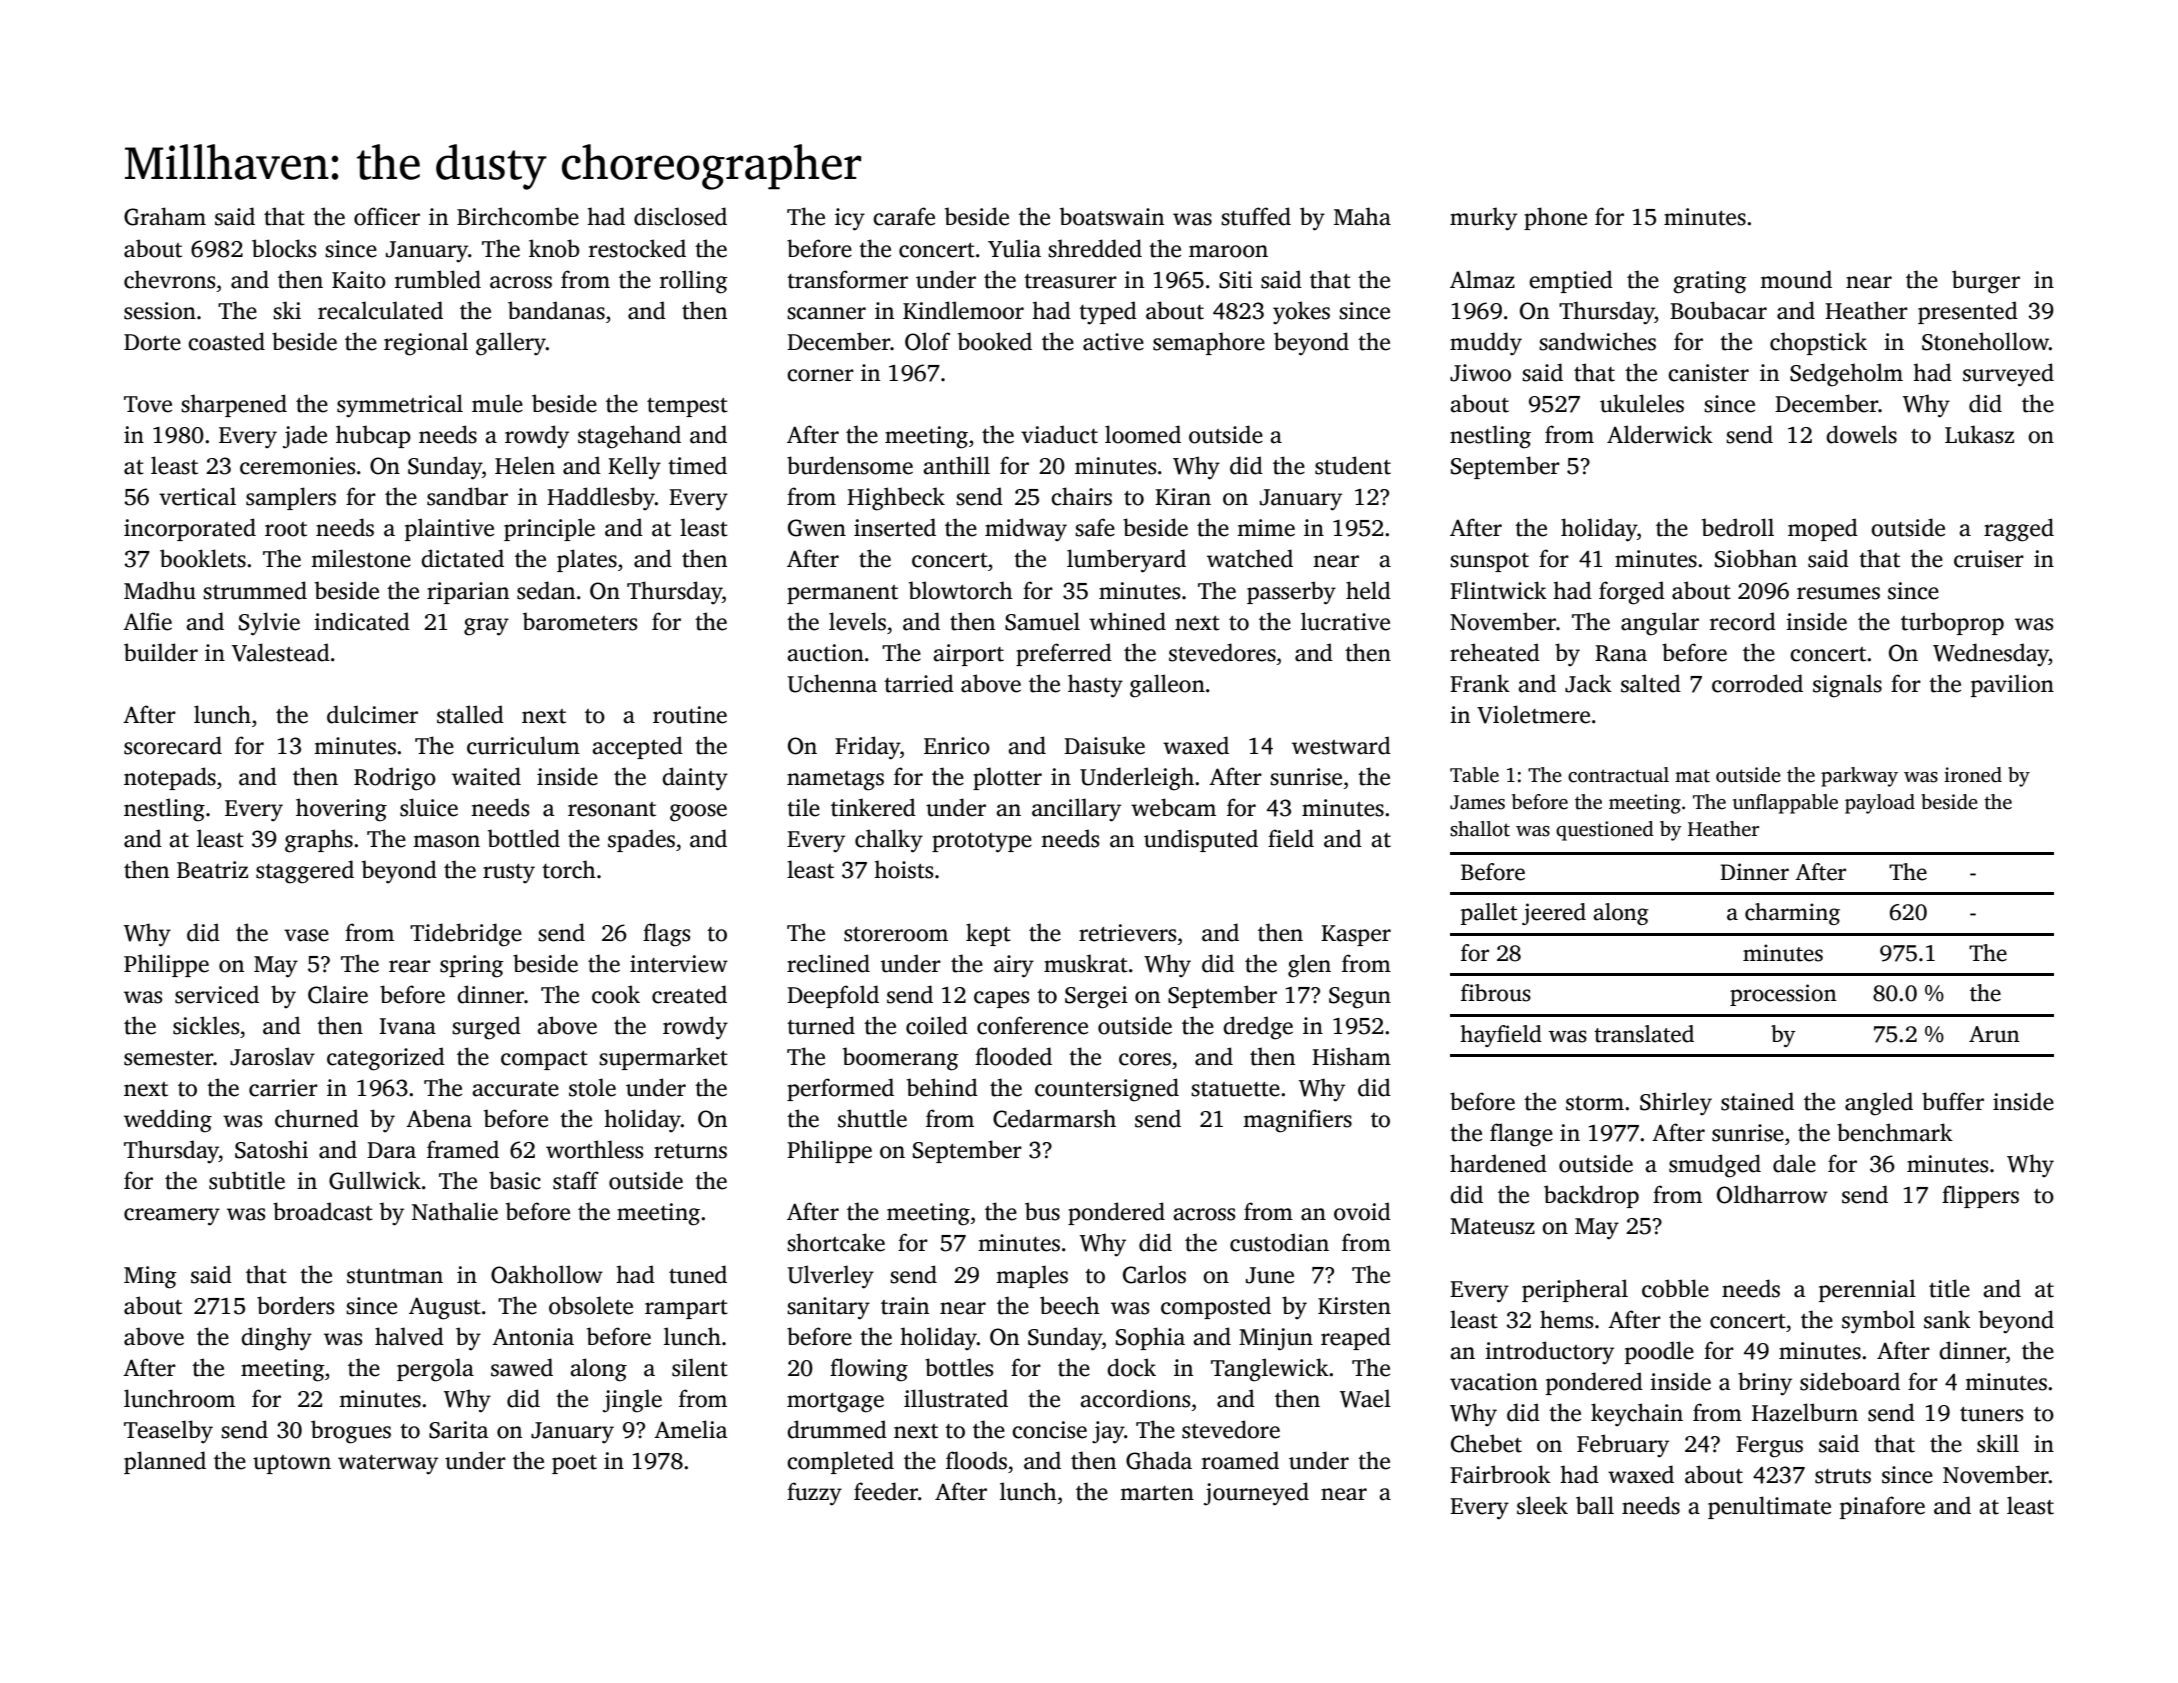 The height and width of the image is (1683, 2178). Describe the element at coordinates (1555, 218) in the image. I see `phone` at that location.
